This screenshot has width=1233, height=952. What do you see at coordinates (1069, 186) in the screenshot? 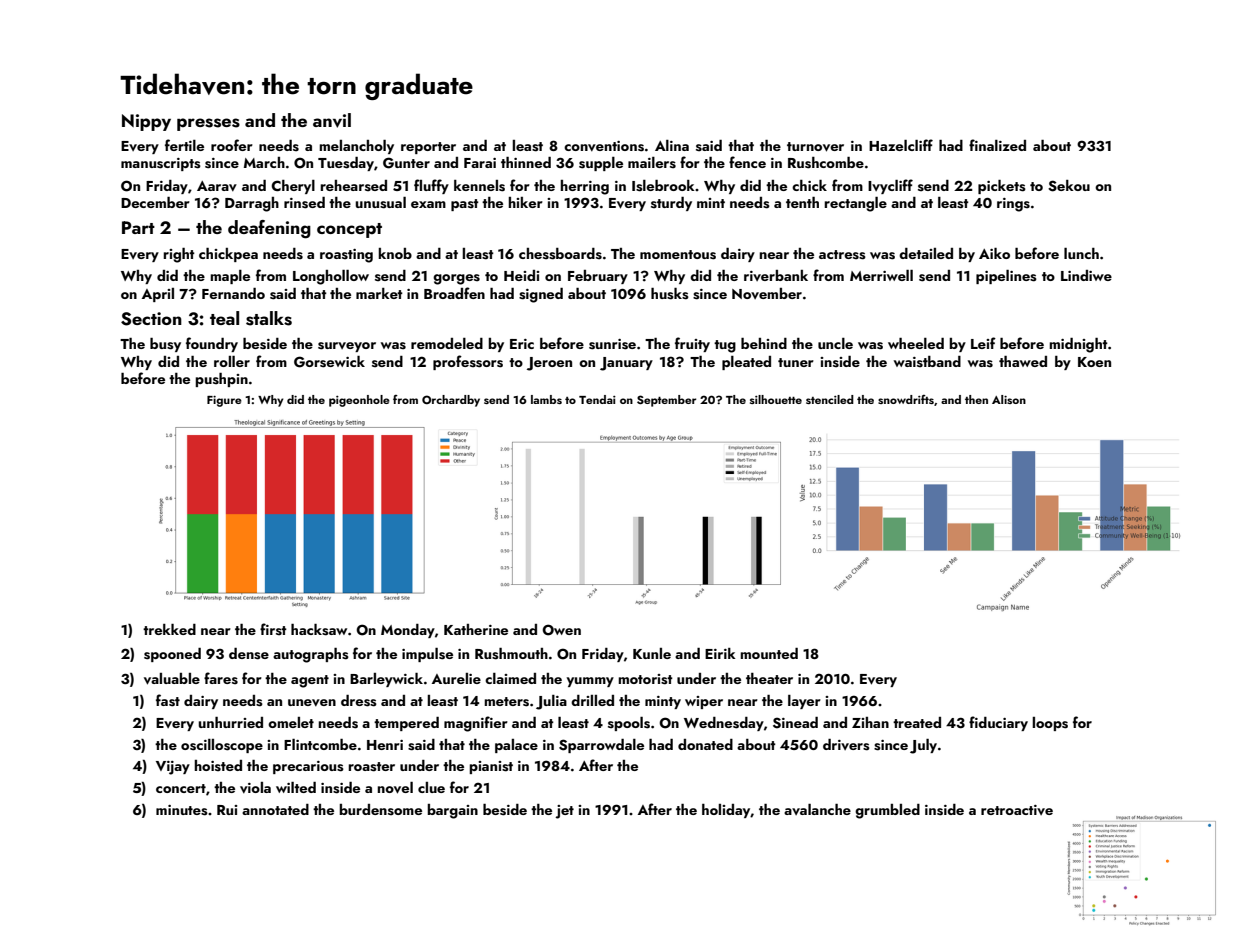
I see `Sekou` at bounding box center [1069, 186].
